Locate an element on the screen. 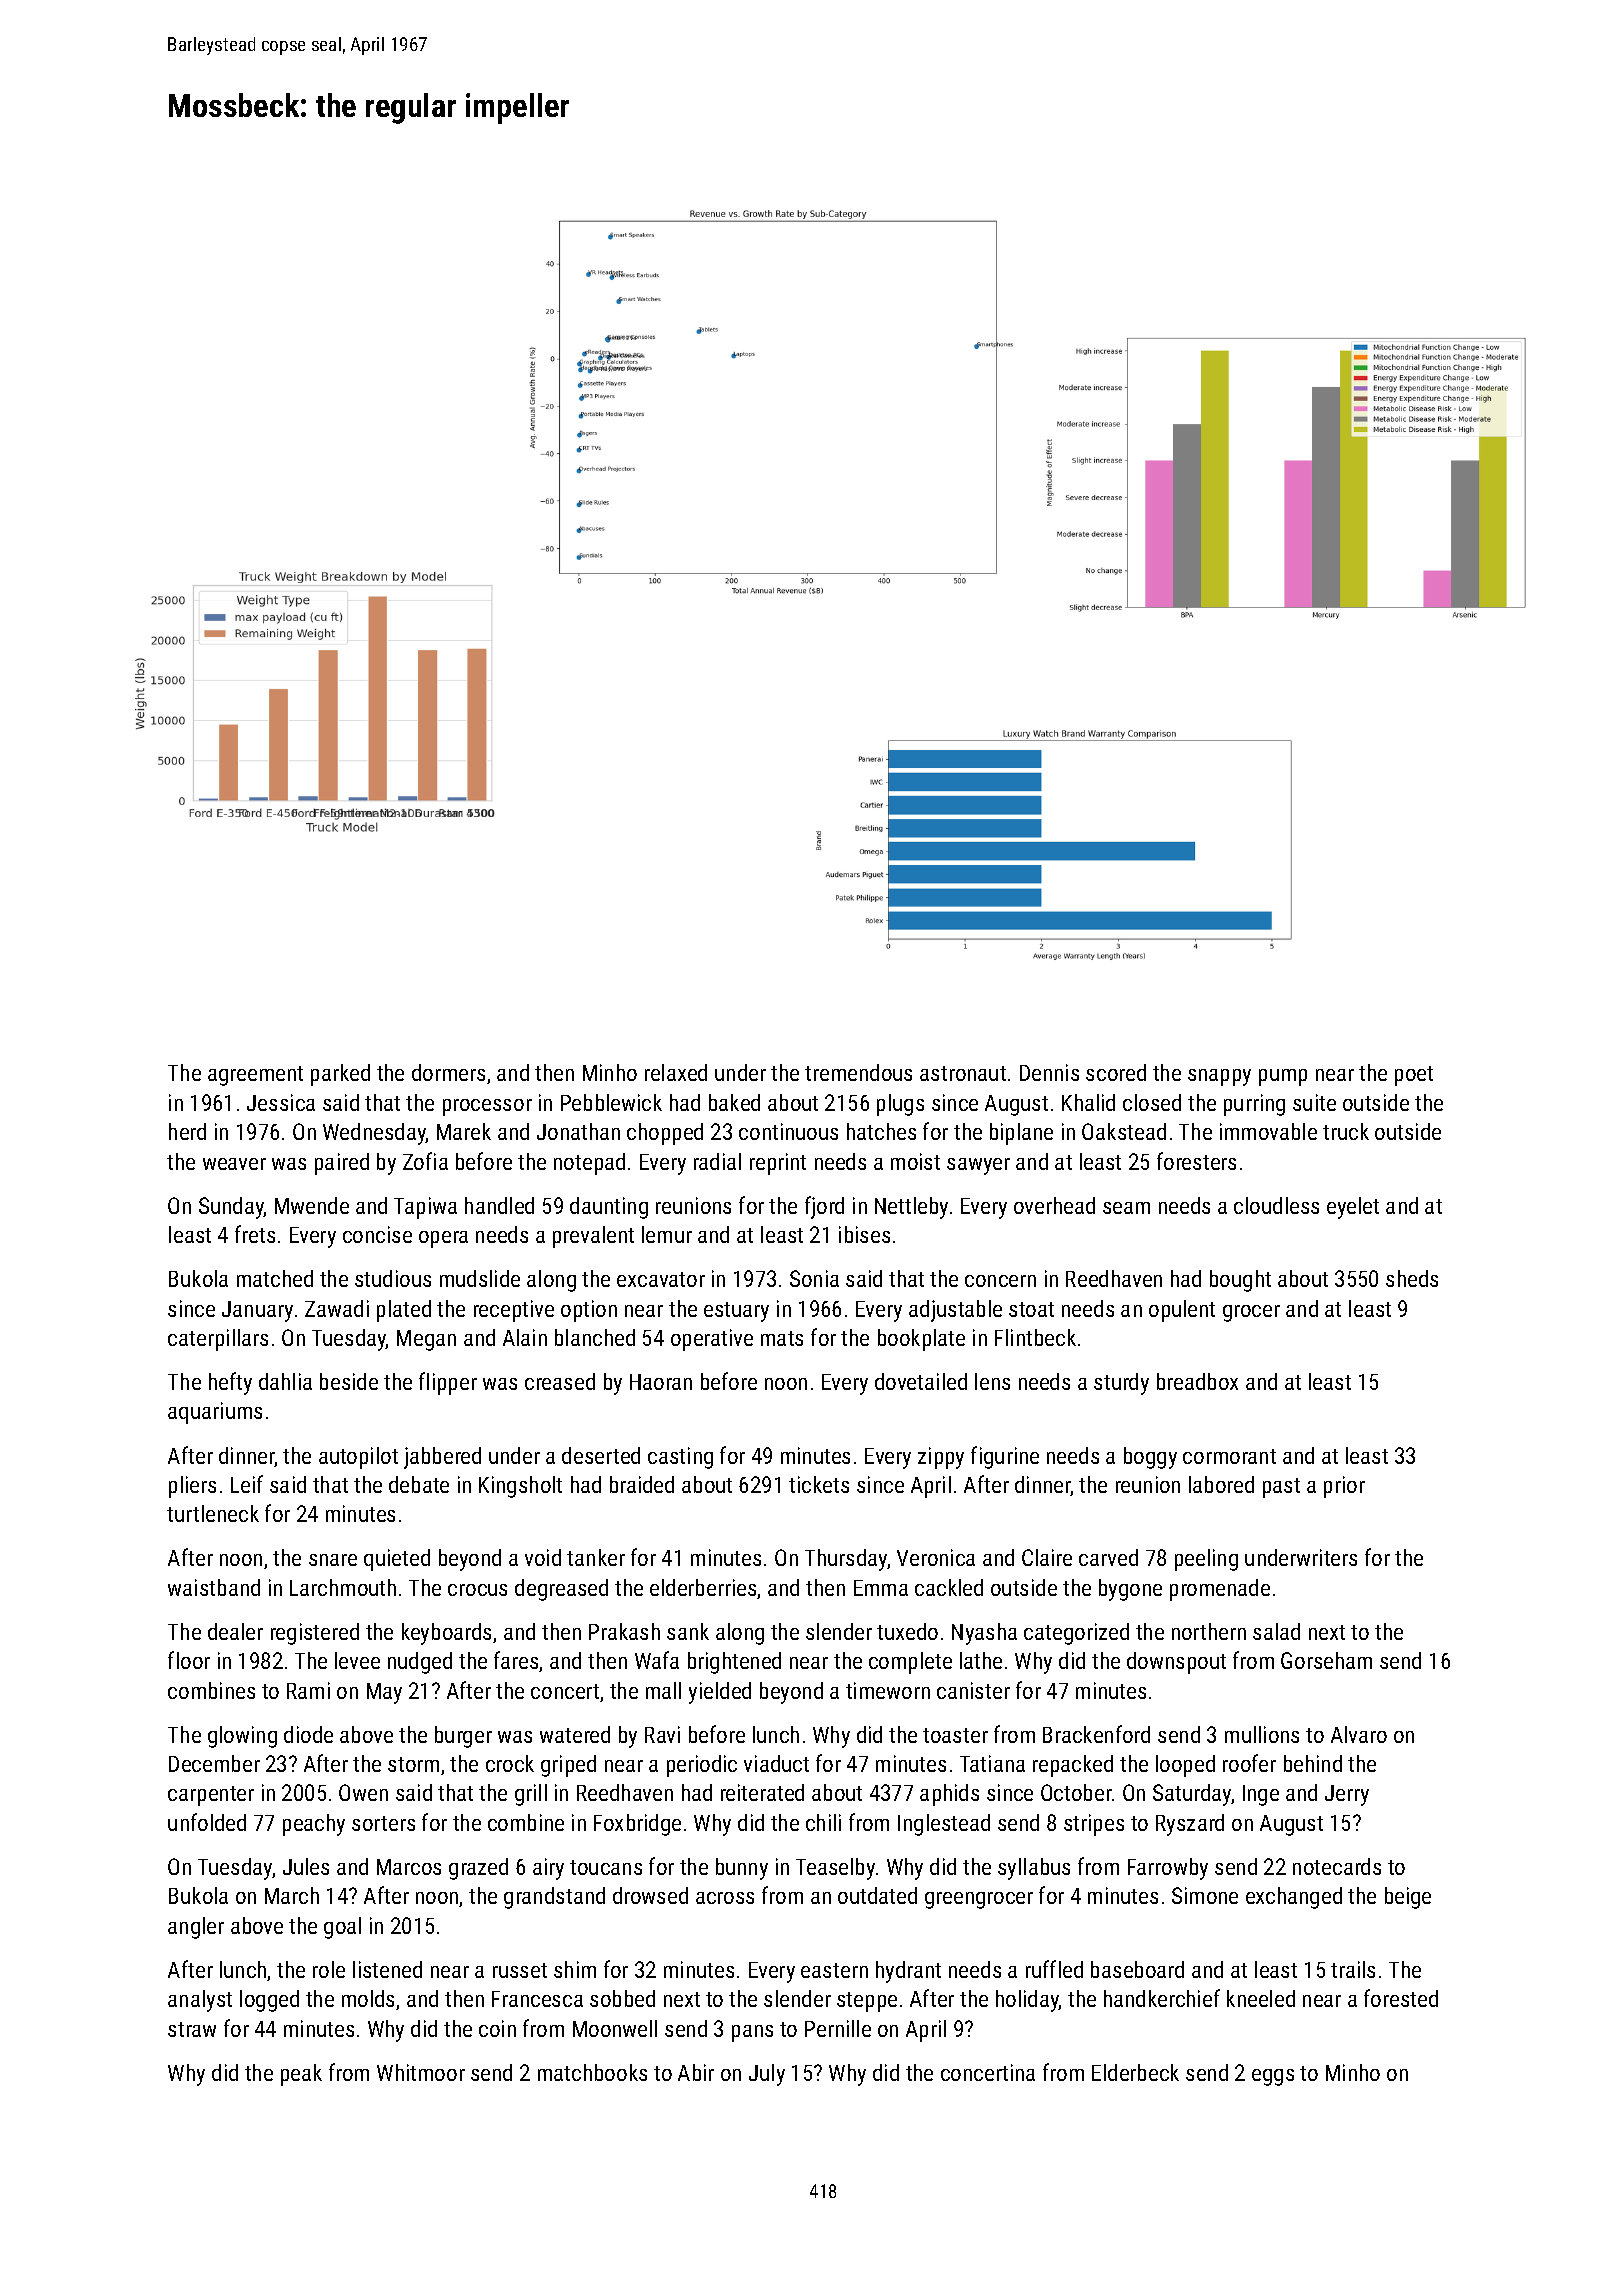 The image size is (1620, 2292). bought is located at coordinates (1240, 1281).
